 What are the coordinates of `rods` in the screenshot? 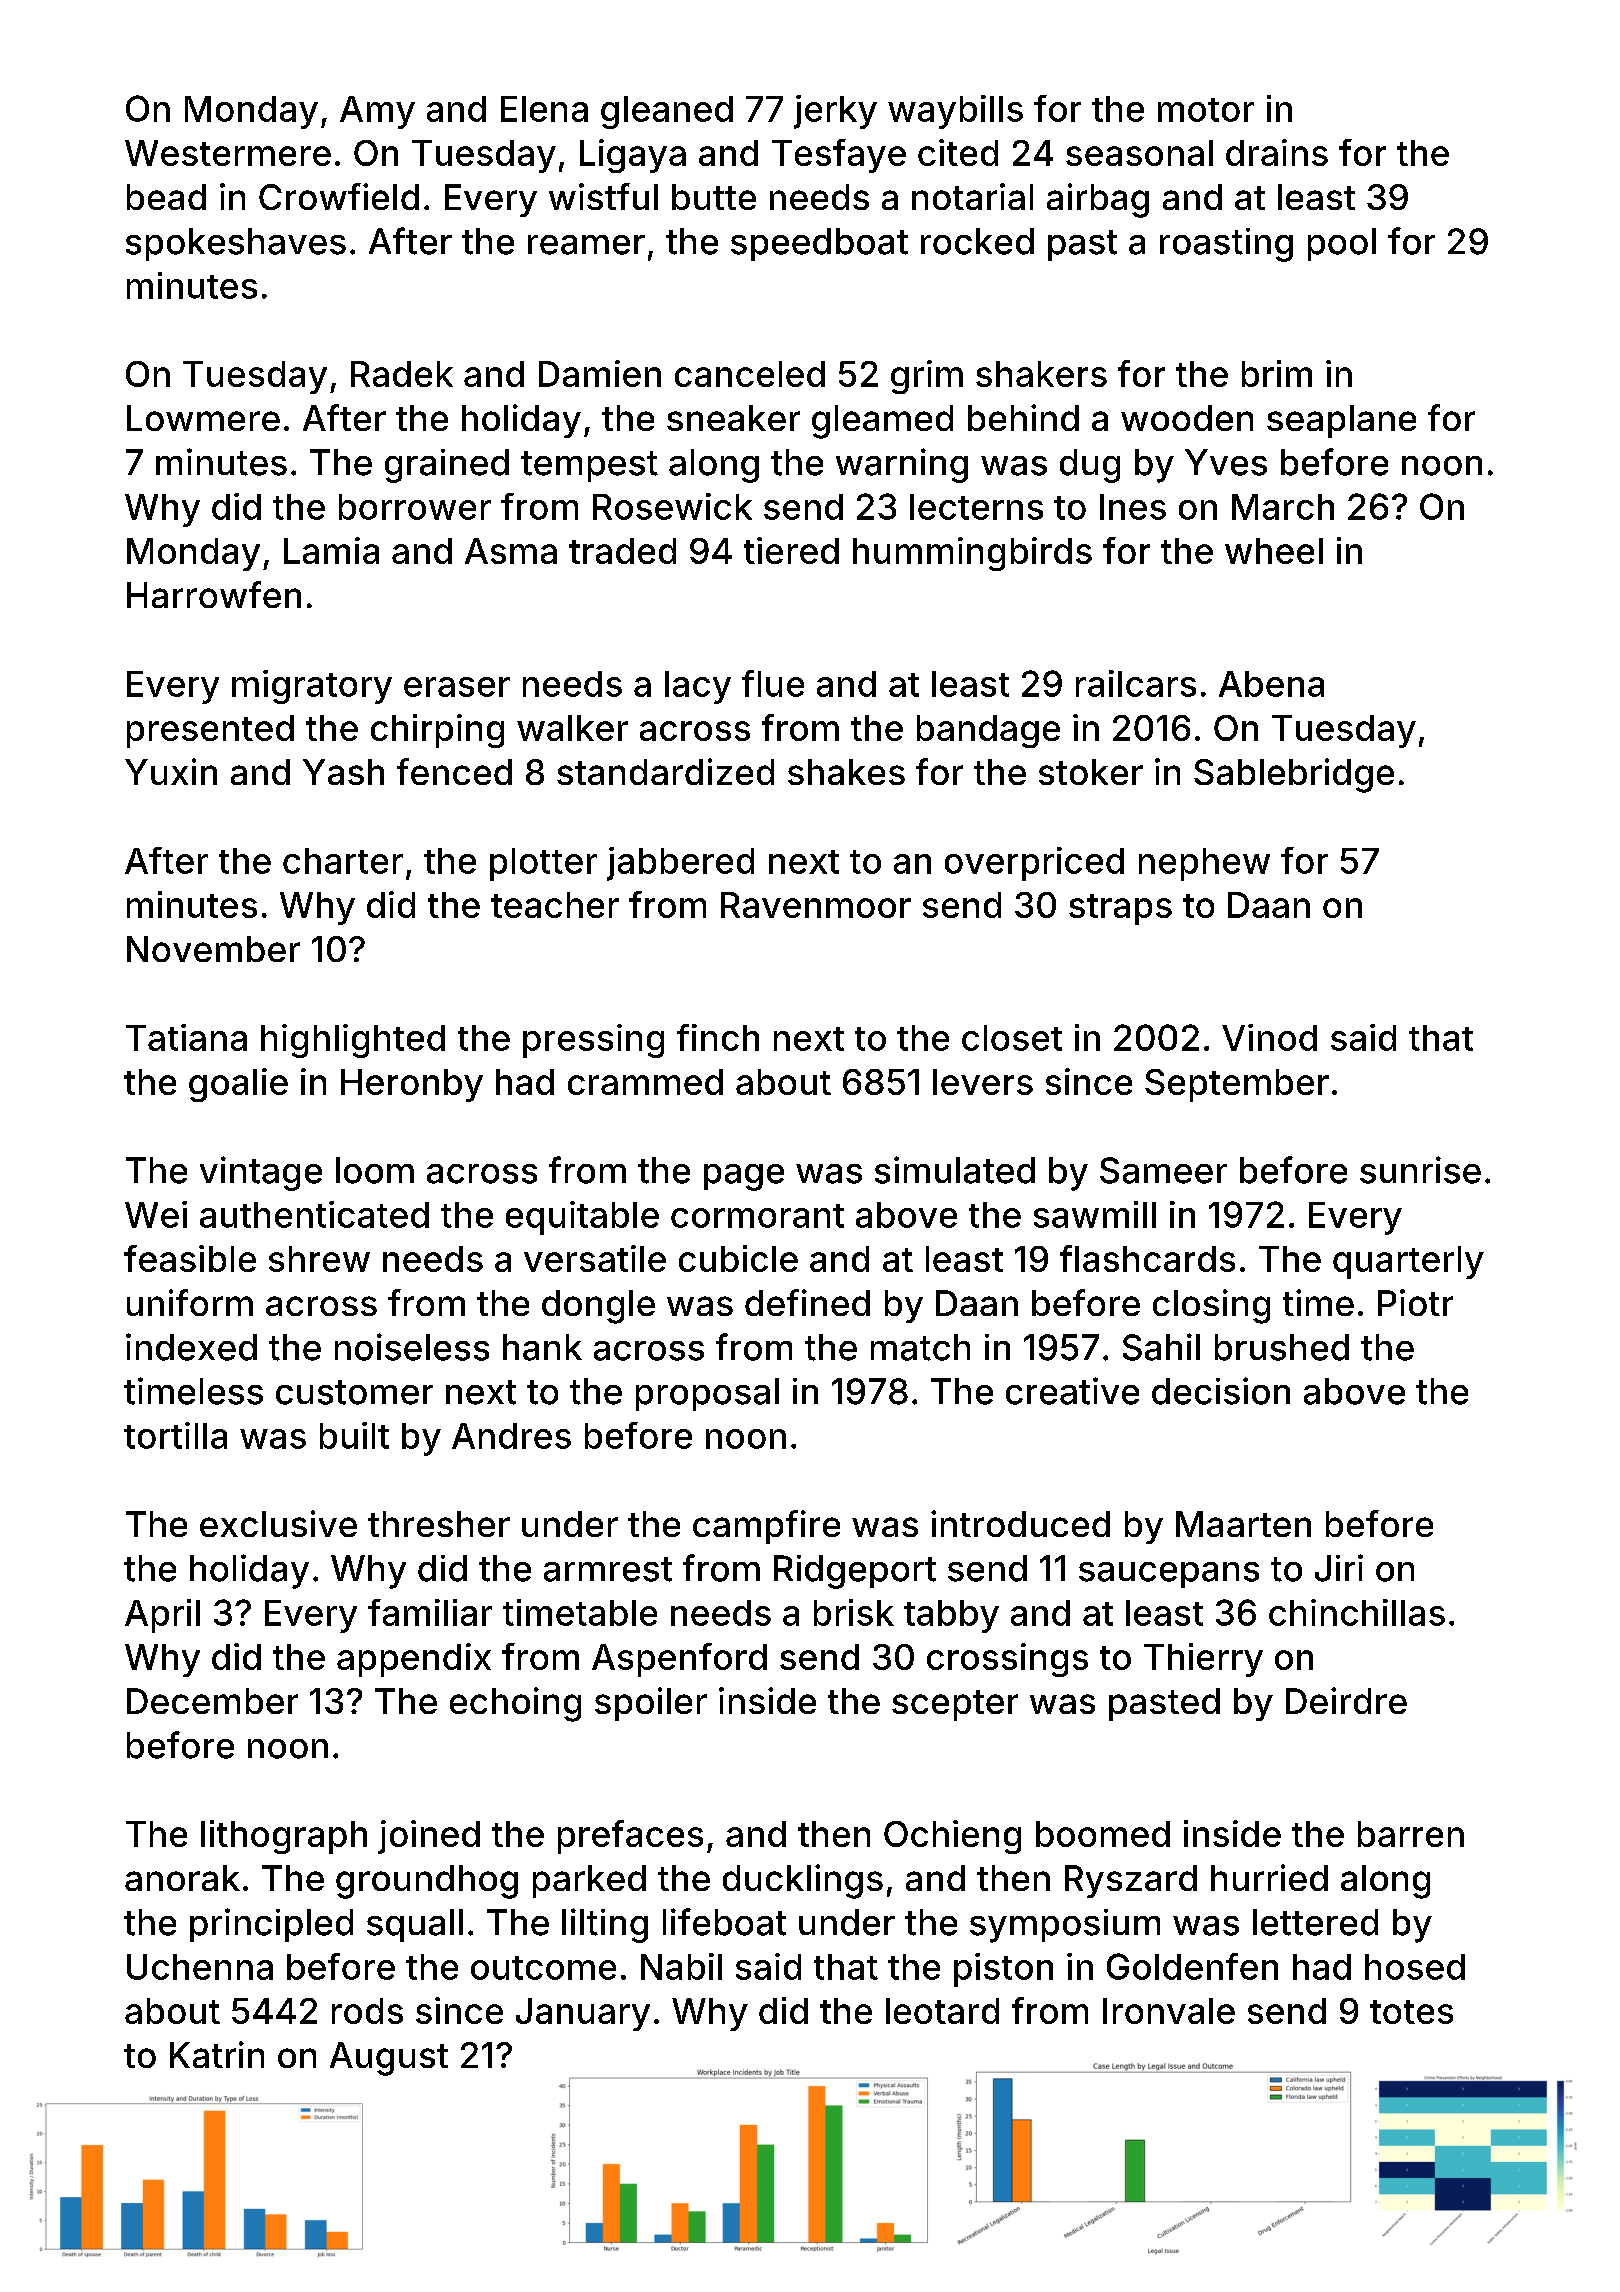 It's located at (367, 2011).
